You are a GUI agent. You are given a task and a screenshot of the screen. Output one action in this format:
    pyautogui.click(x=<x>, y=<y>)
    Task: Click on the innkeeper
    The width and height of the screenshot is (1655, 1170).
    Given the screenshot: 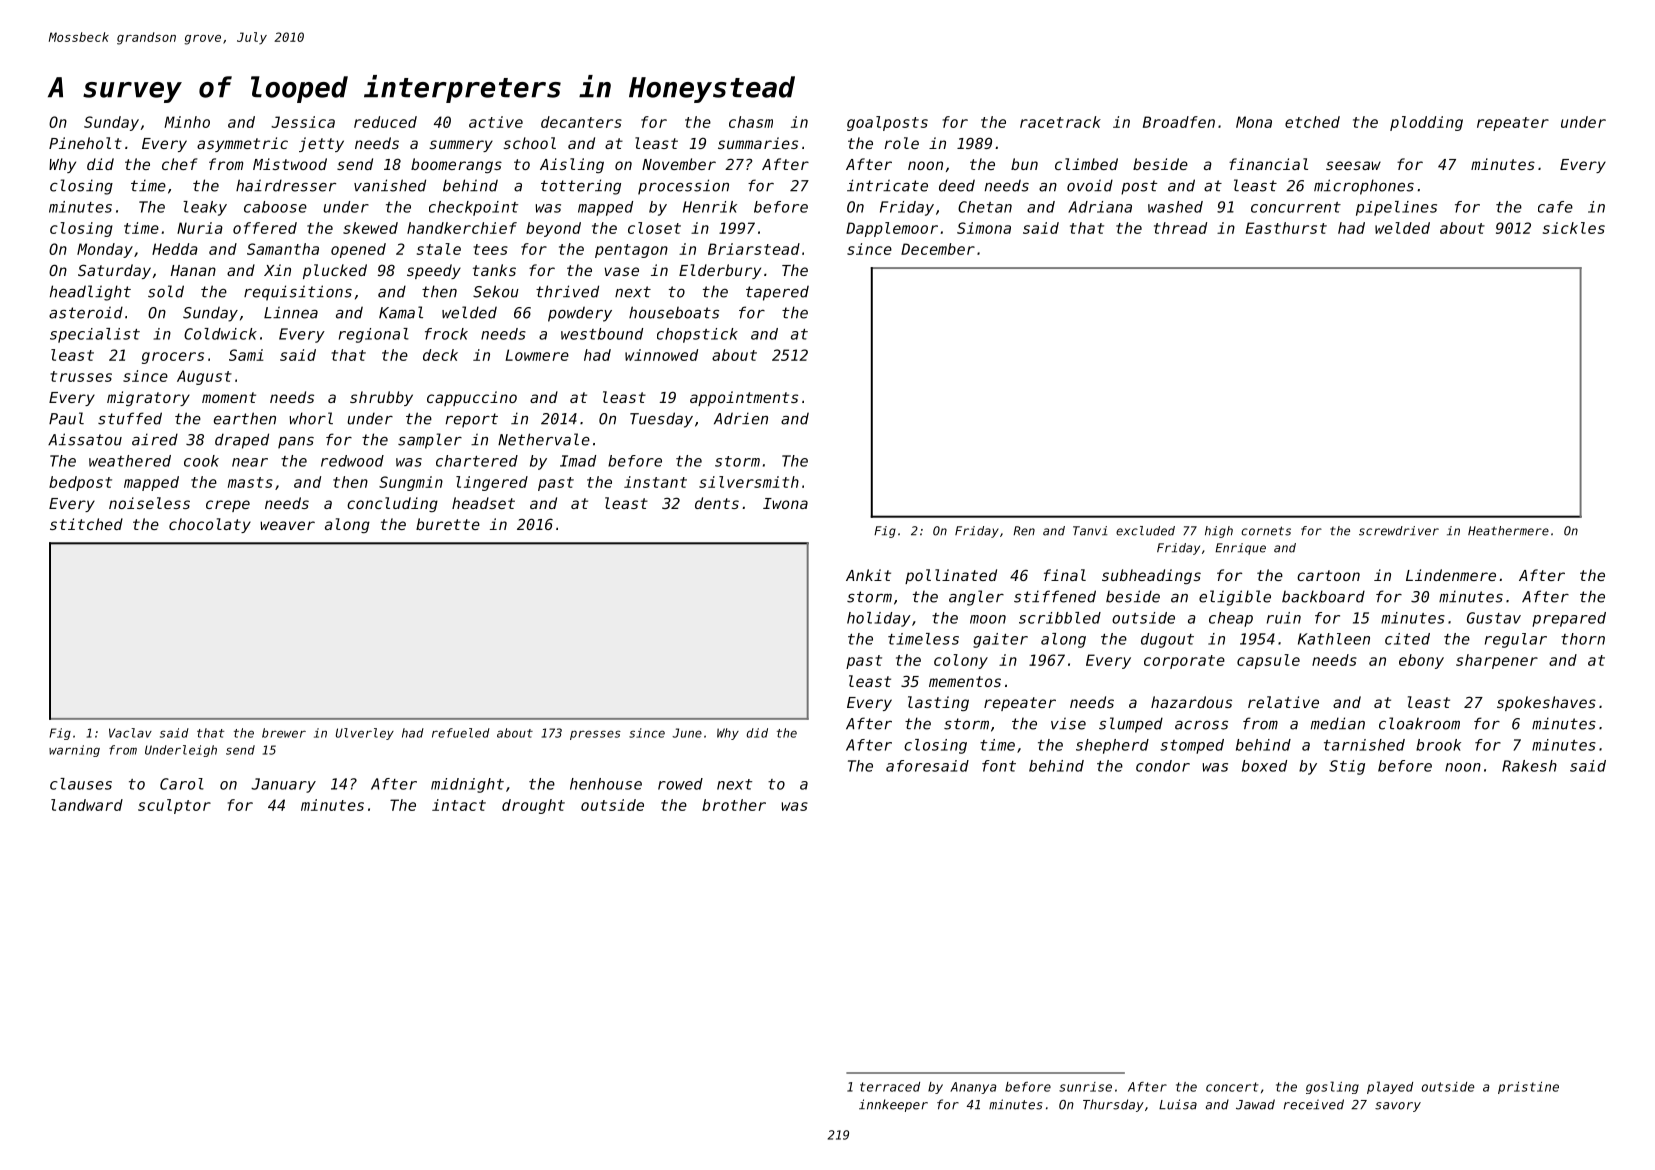 What is the action you would take?
    pyautogui.click(x=893, y=1105)
